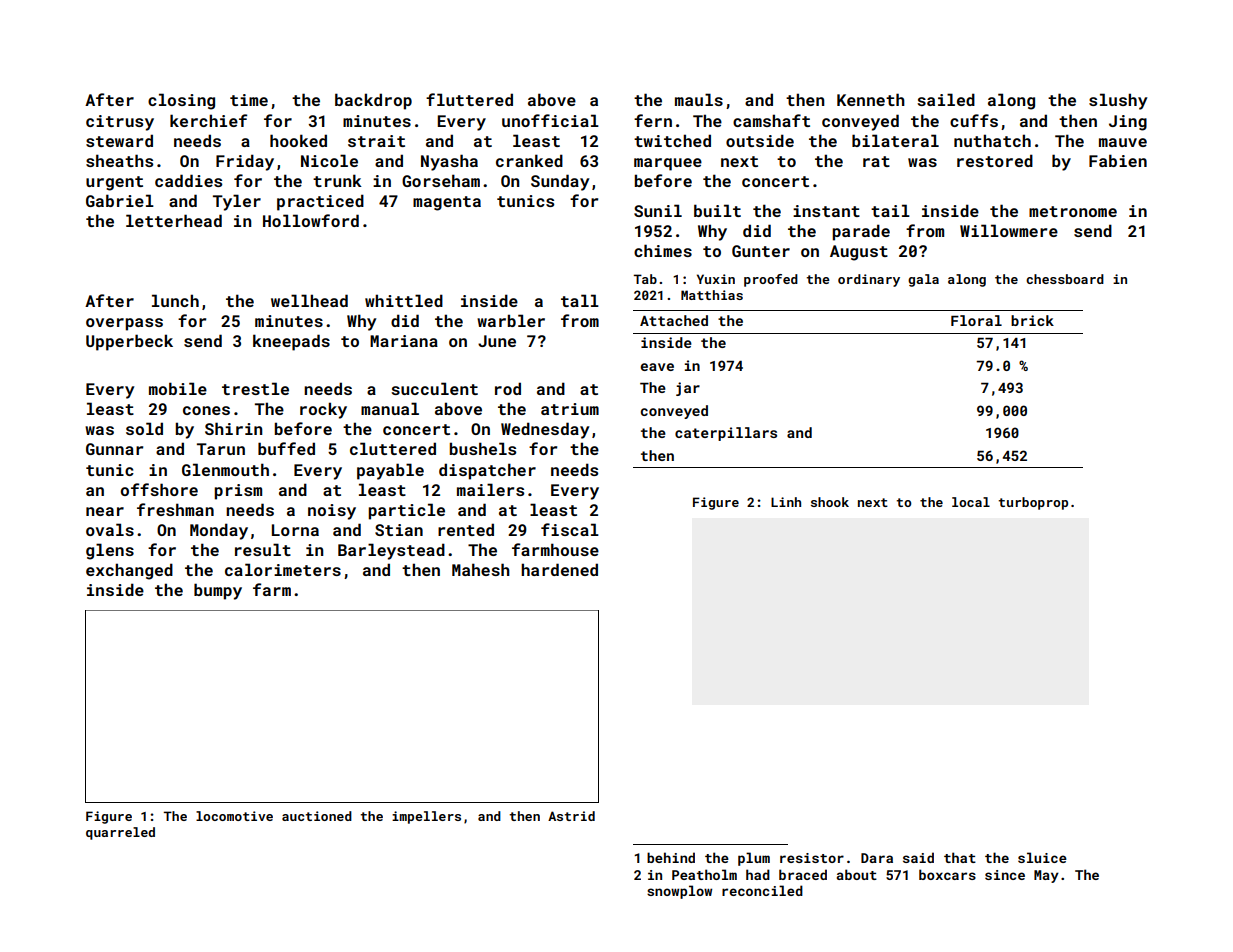 The height and width of the screenshot is (952, 1233). Describe the element at coordinates (856, 874) in the screenshot. I see `about` at that location.
